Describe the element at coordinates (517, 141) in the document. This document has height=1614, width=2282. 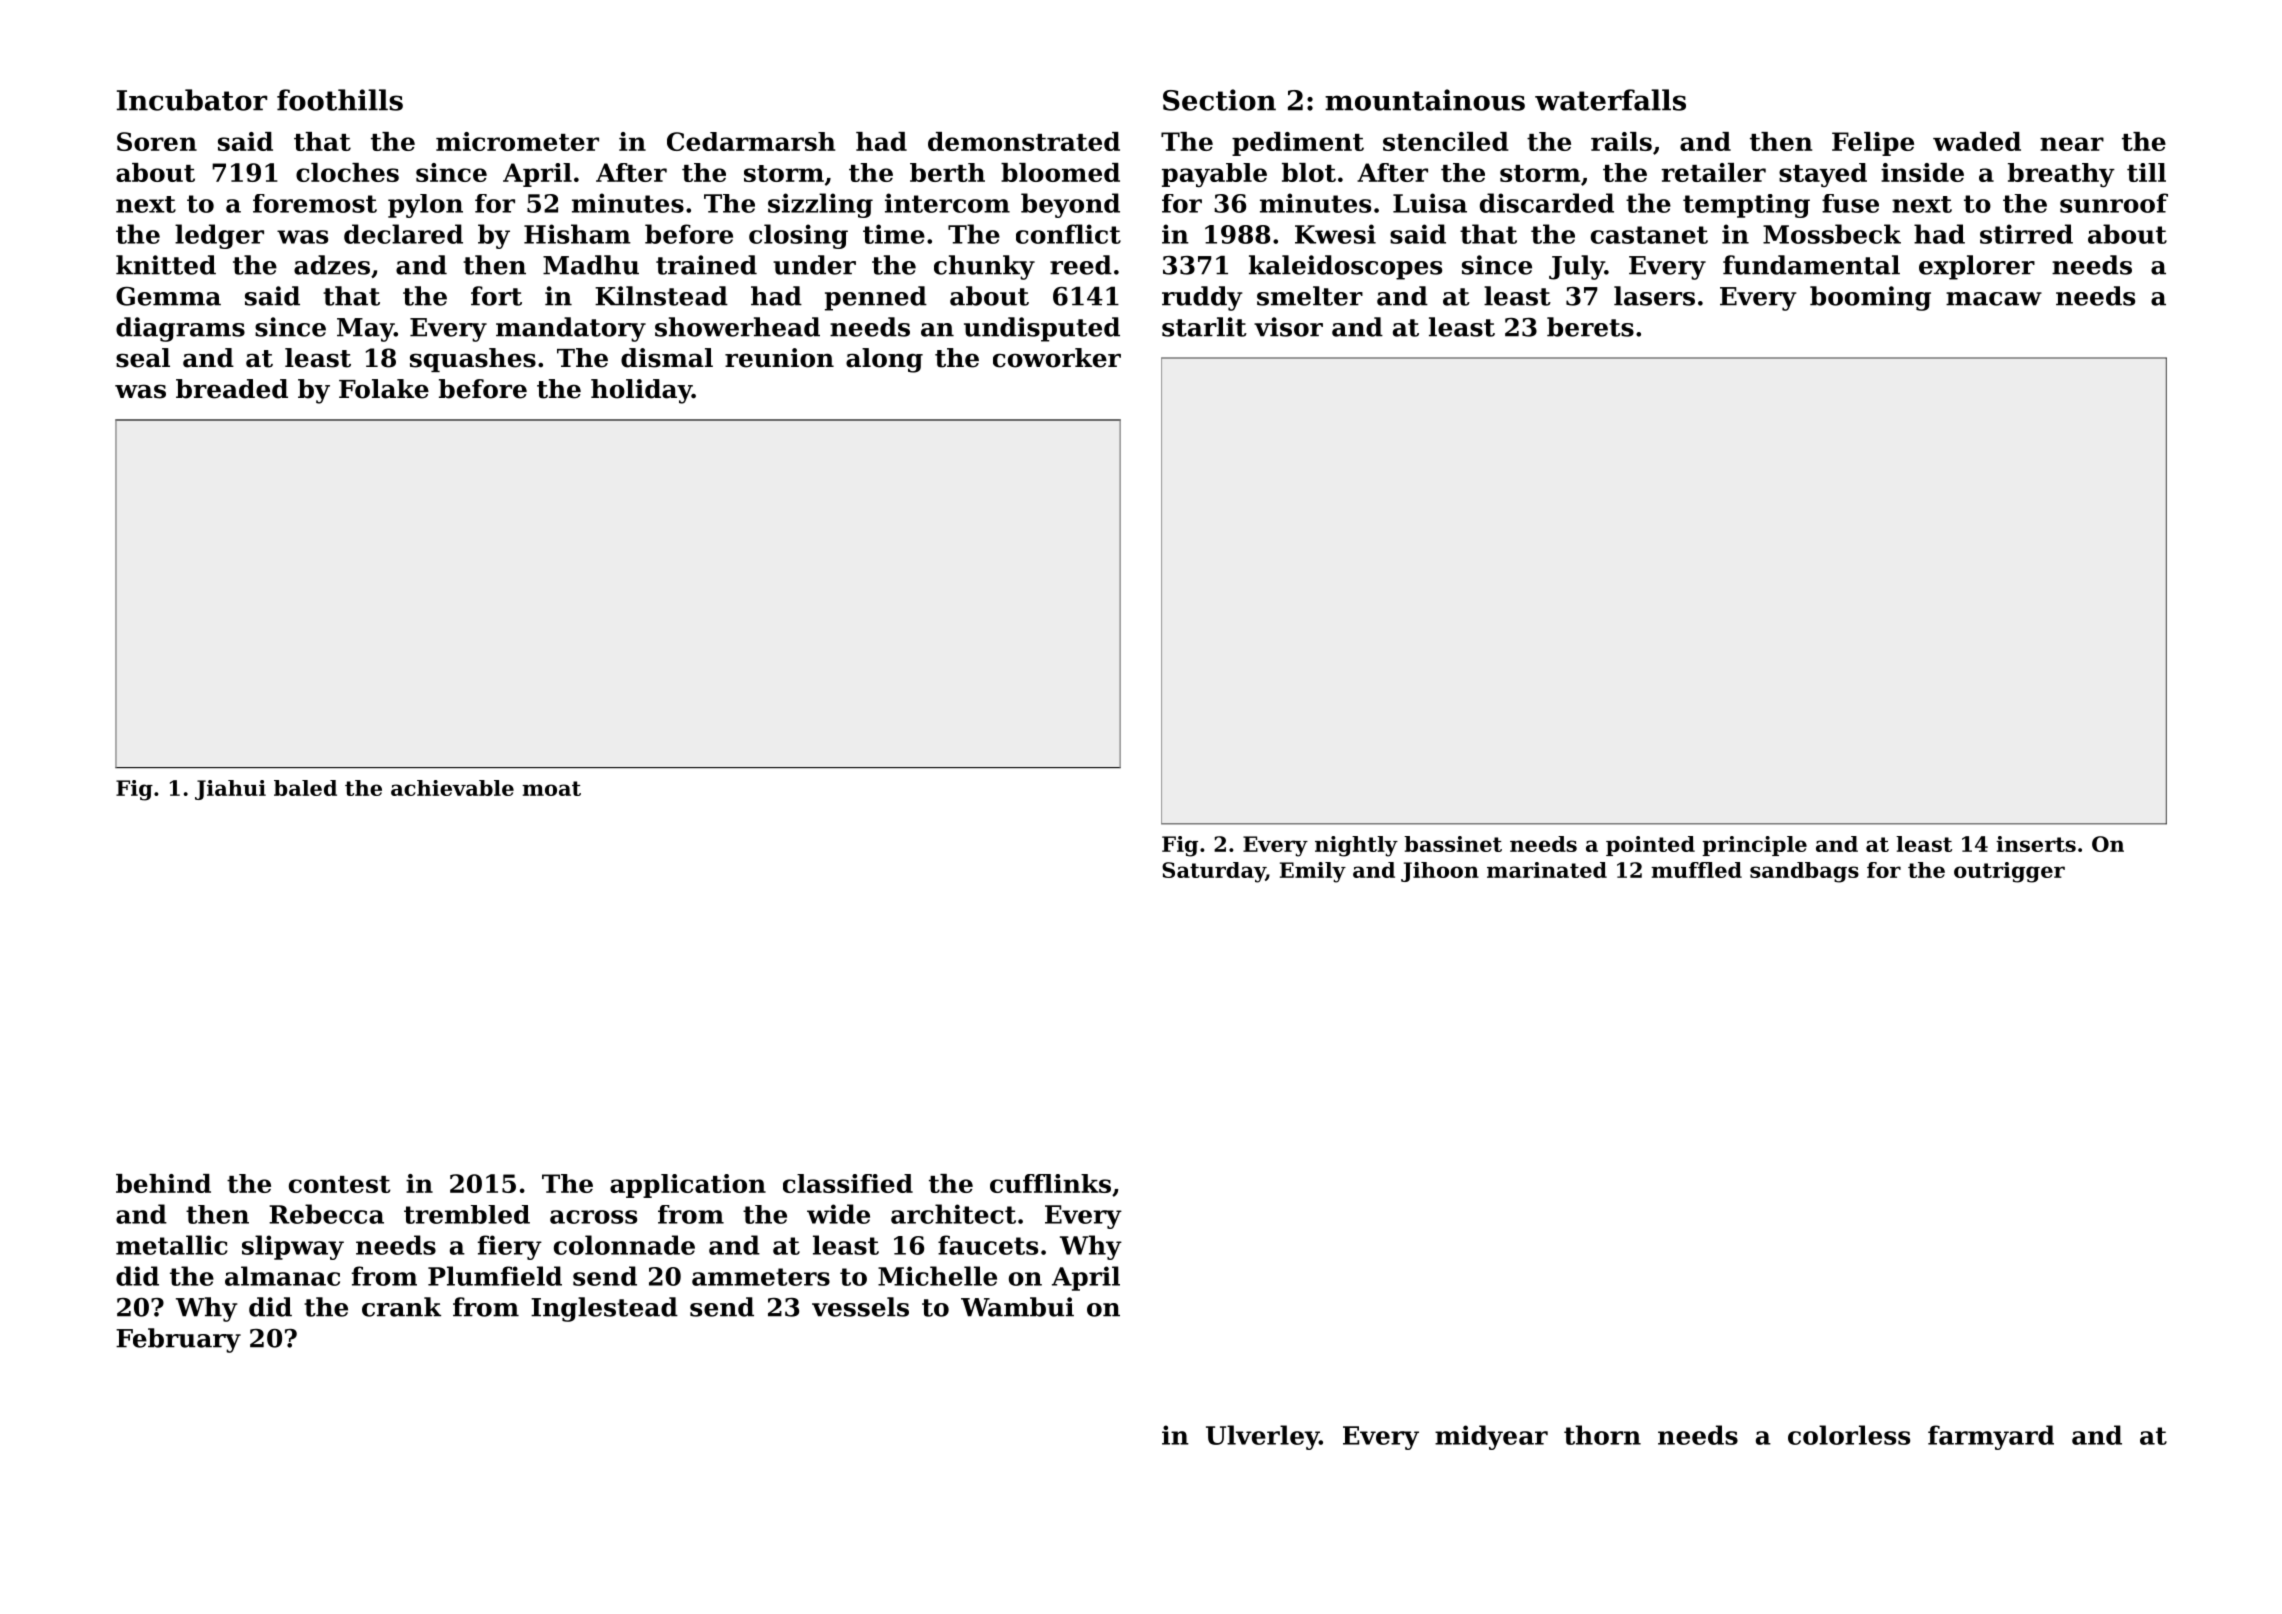
I see `micrometer` at that location.
